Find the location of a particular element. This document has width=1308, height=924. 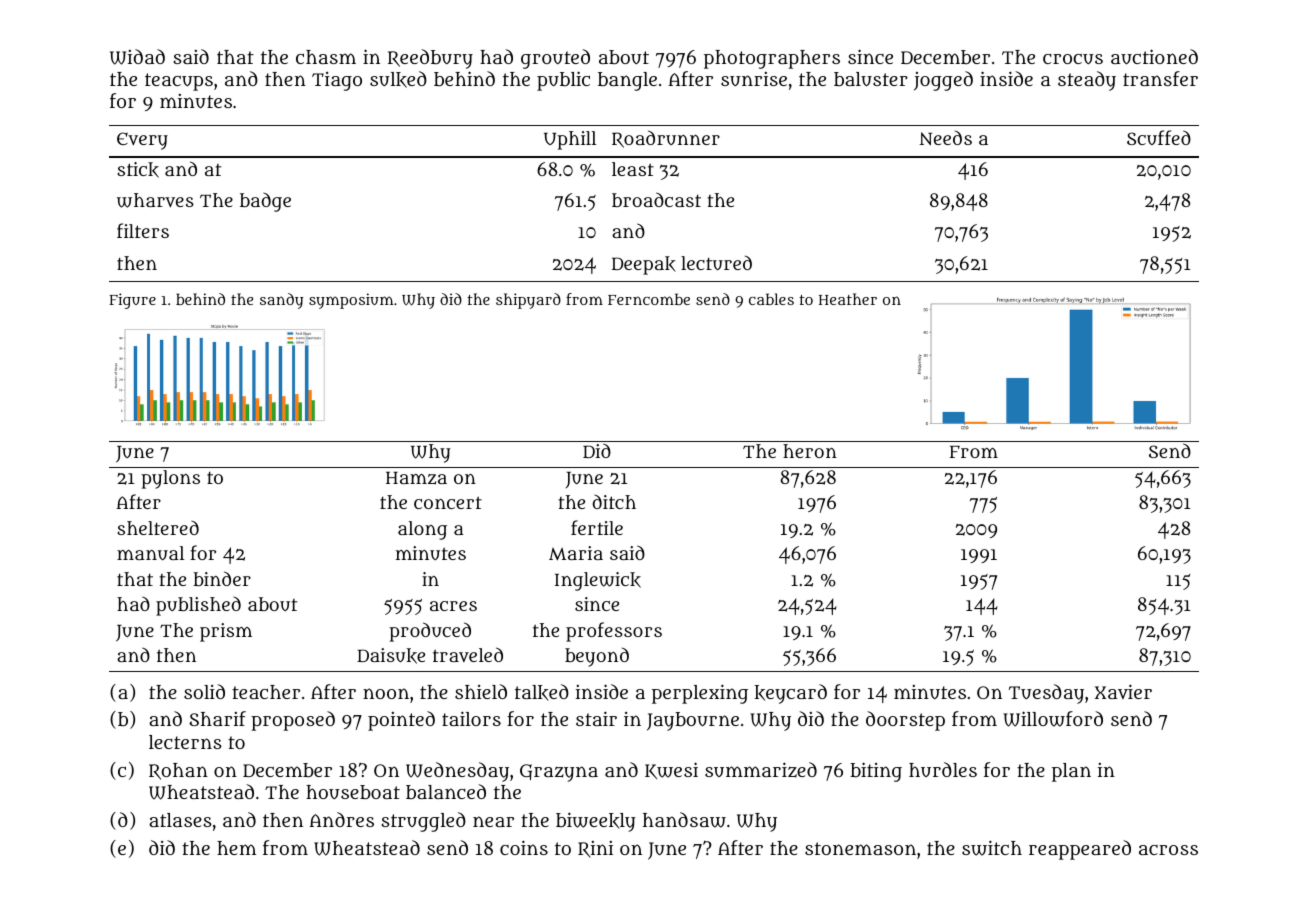

across is located at coordinates (1168, 850).
